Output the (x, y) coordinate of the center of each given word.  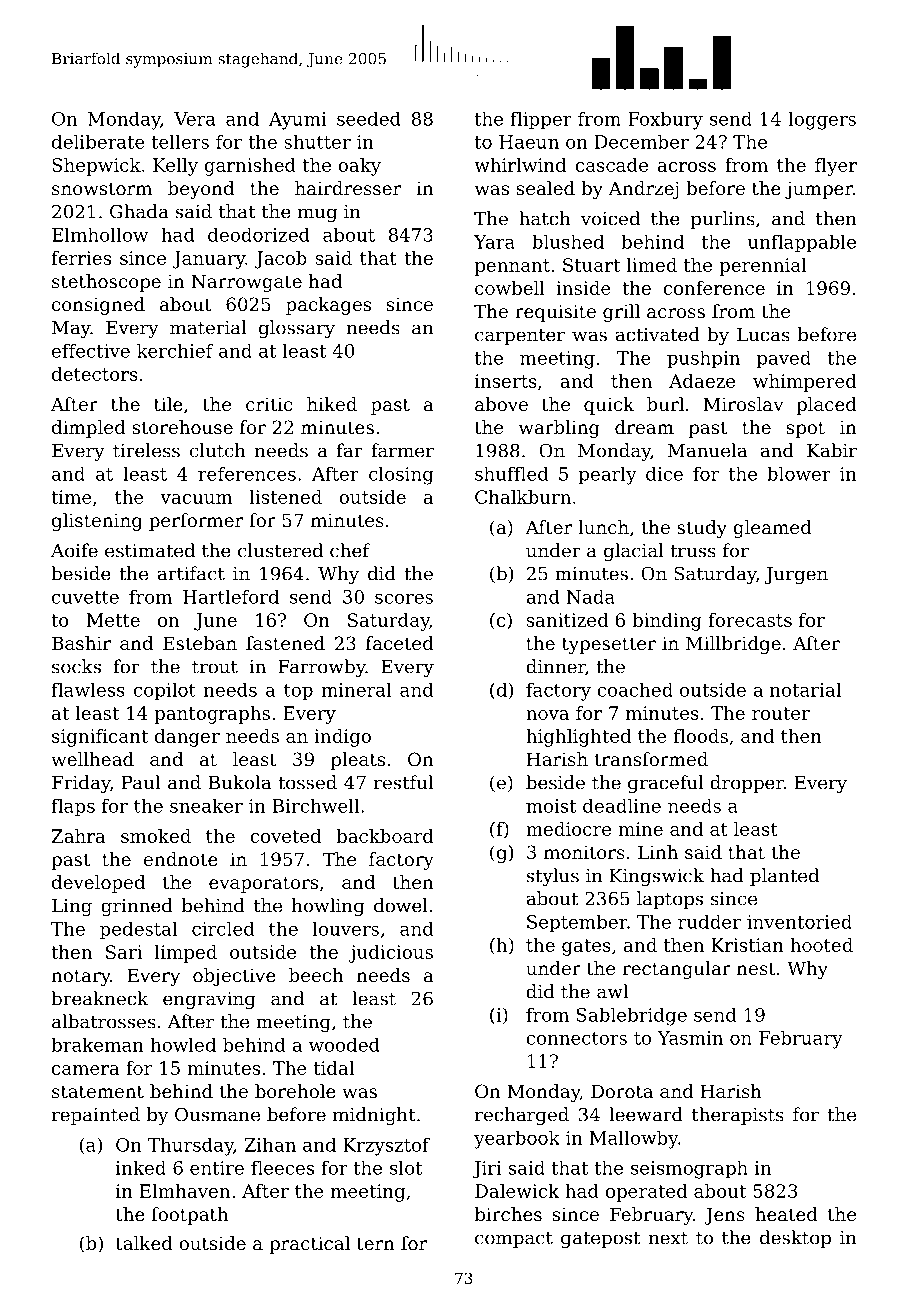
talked (144, 1243)
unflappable (802, 243)
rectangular (677, 970)
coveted (285, 836)
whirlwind (520, 165)
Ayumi (297, 121)
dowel (401, 905)
